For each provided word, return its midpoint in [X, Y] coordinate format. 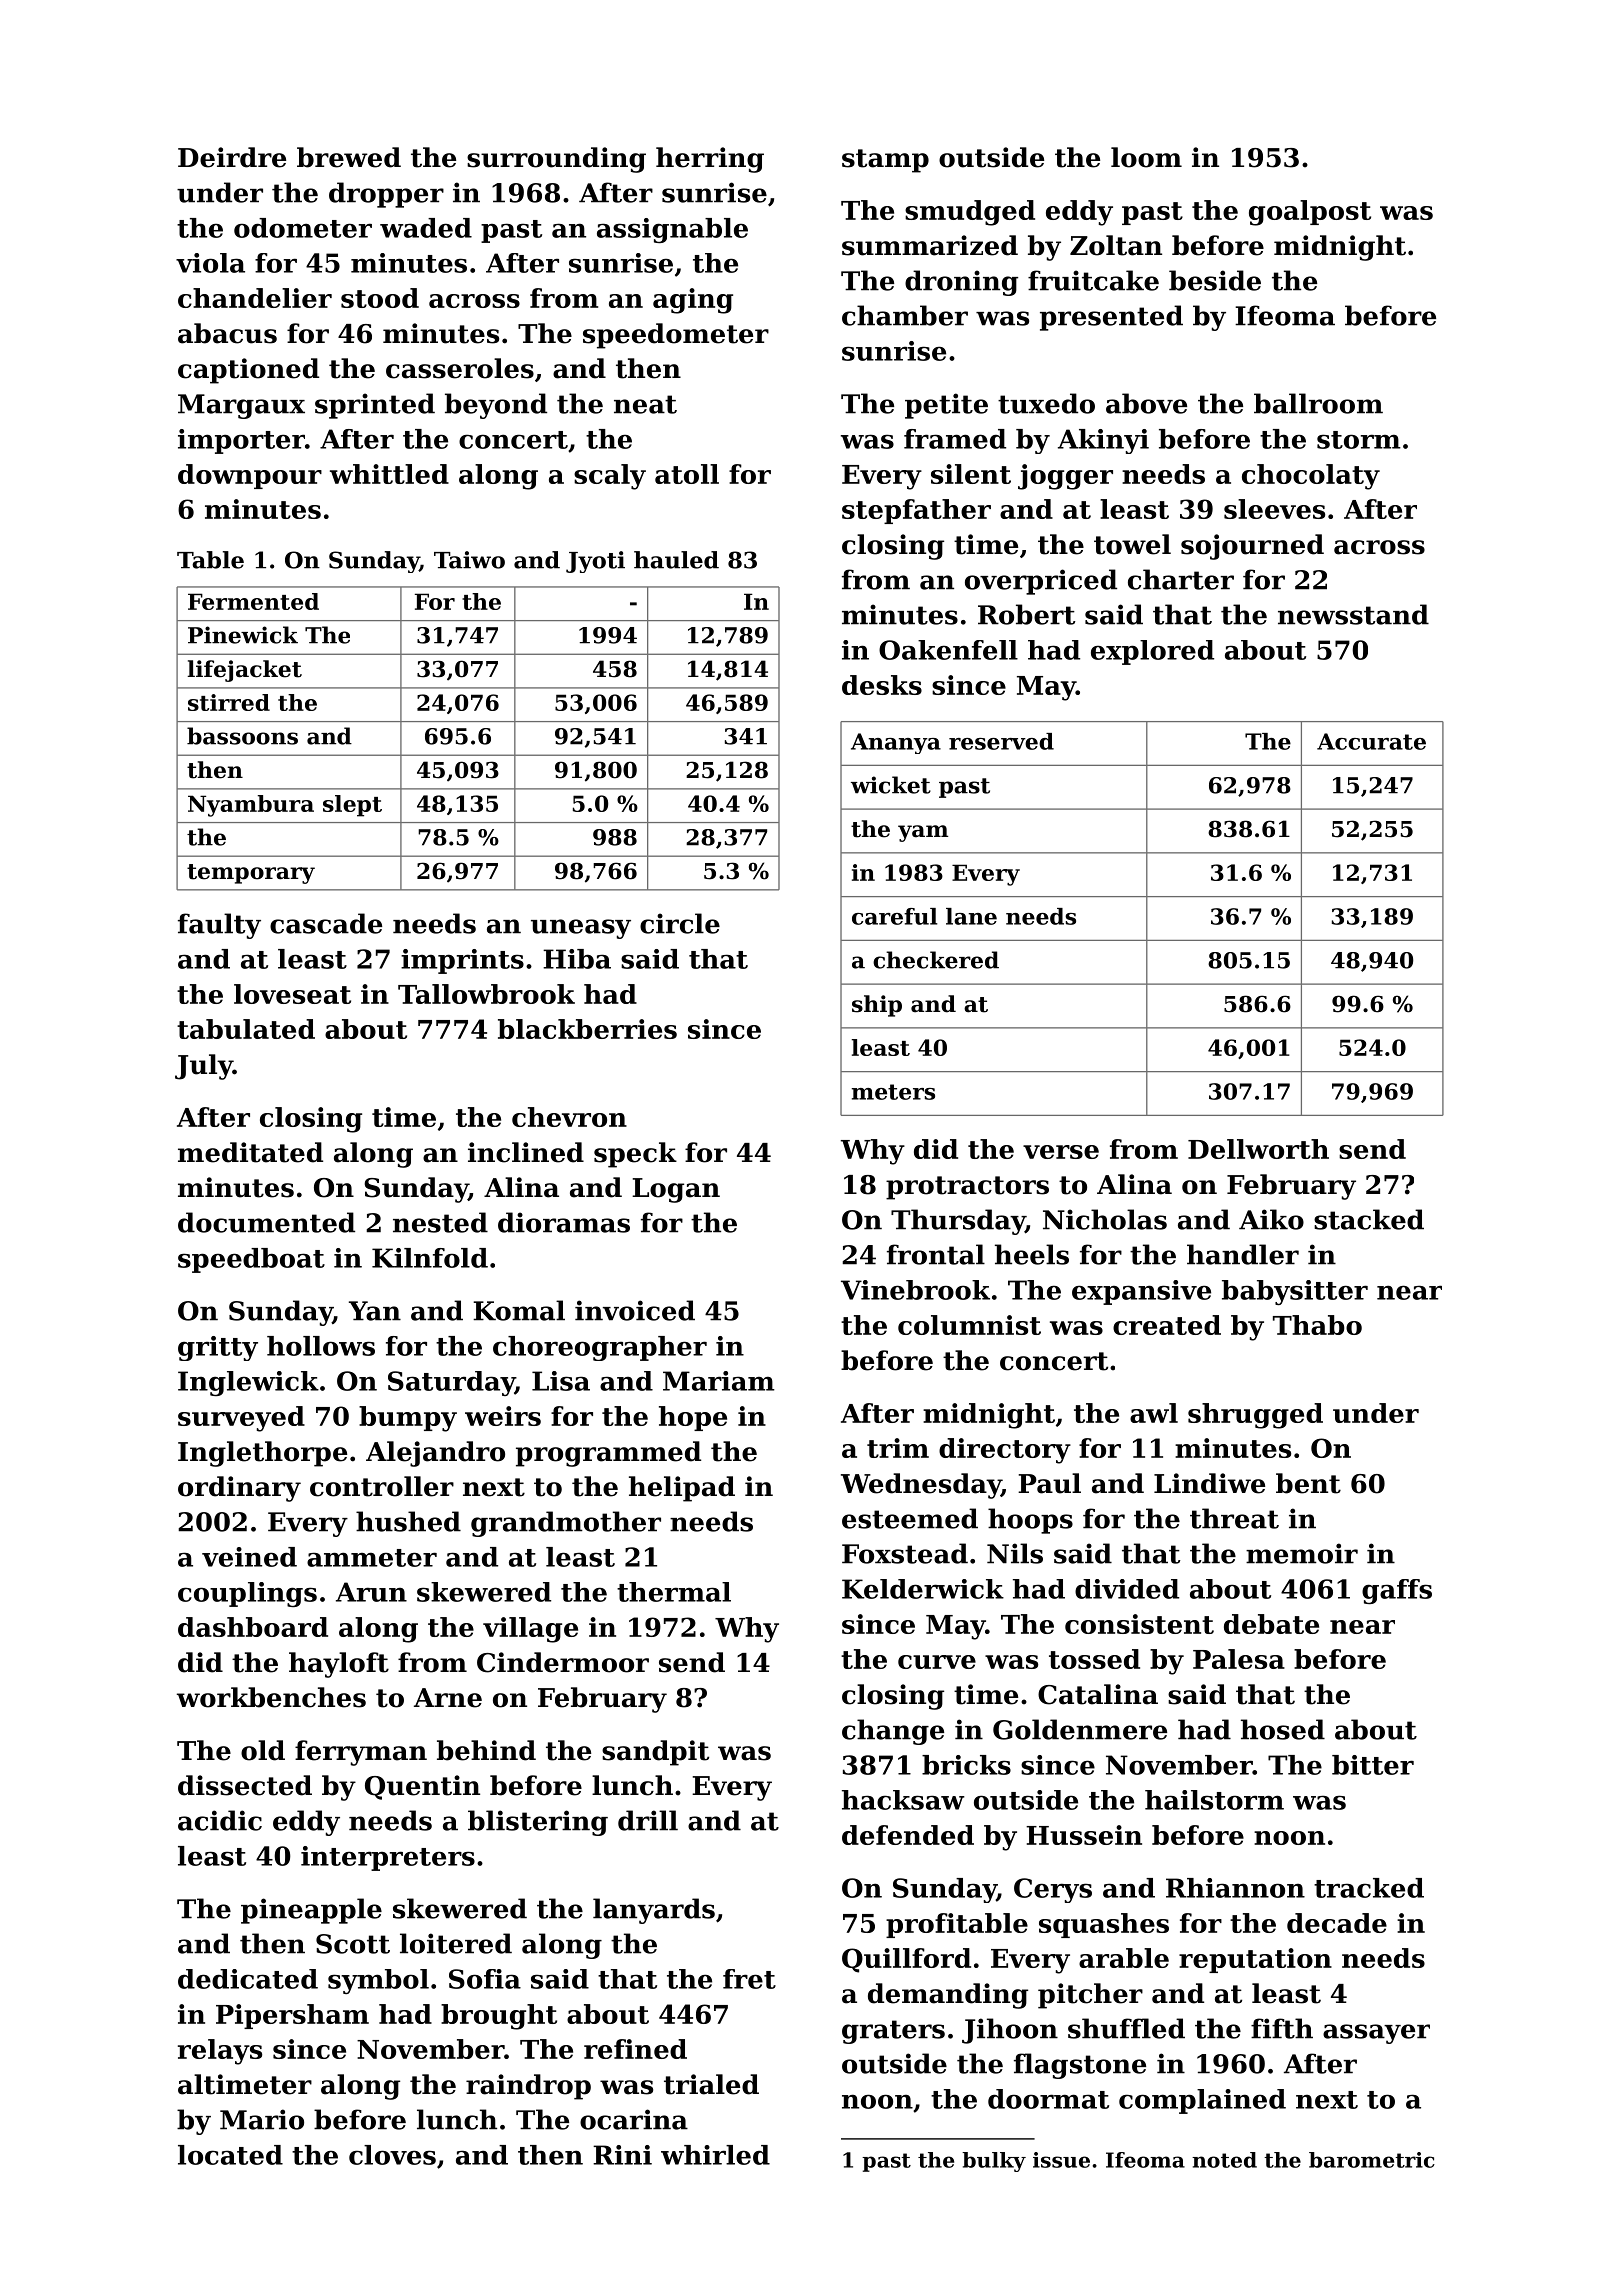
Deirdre [232, 157]
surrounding [556, 160]
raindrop [528, 2087]
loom [1146, 157]
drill [648, 1820]
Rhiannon [1235, 1888]
